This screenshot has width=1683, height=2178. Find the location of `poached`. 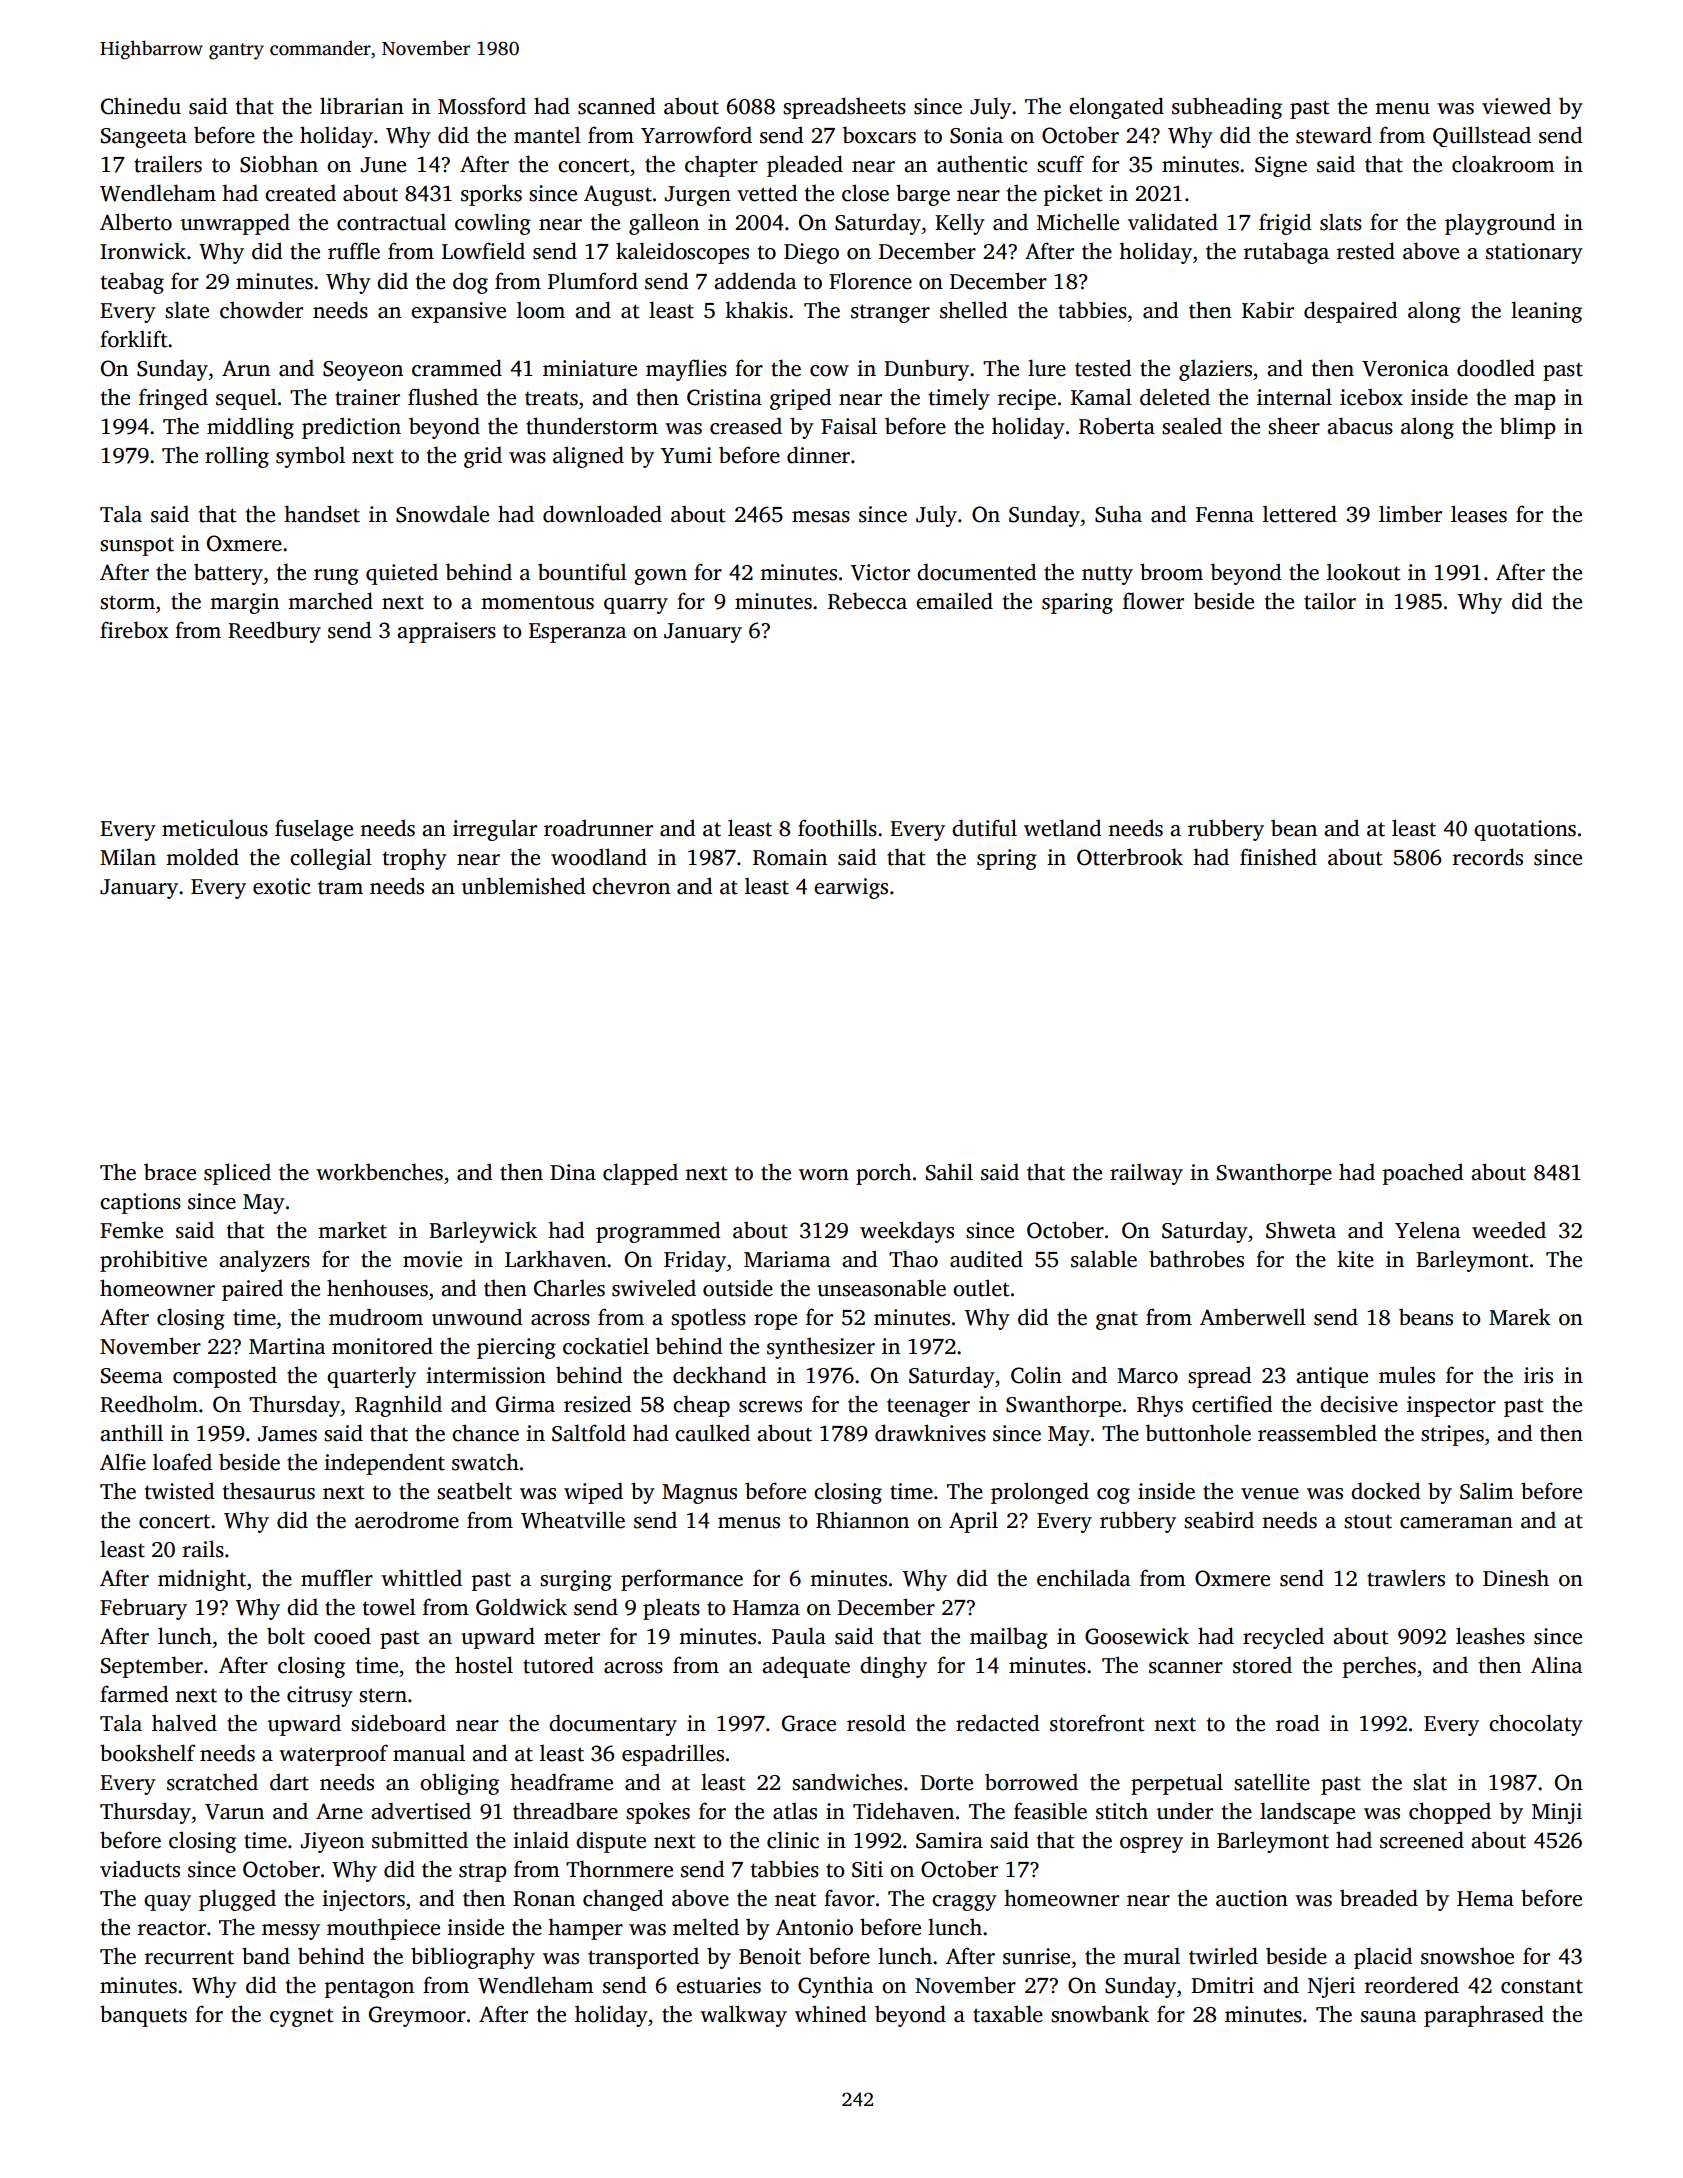

poached is located at coordinates (1423, 1174).
